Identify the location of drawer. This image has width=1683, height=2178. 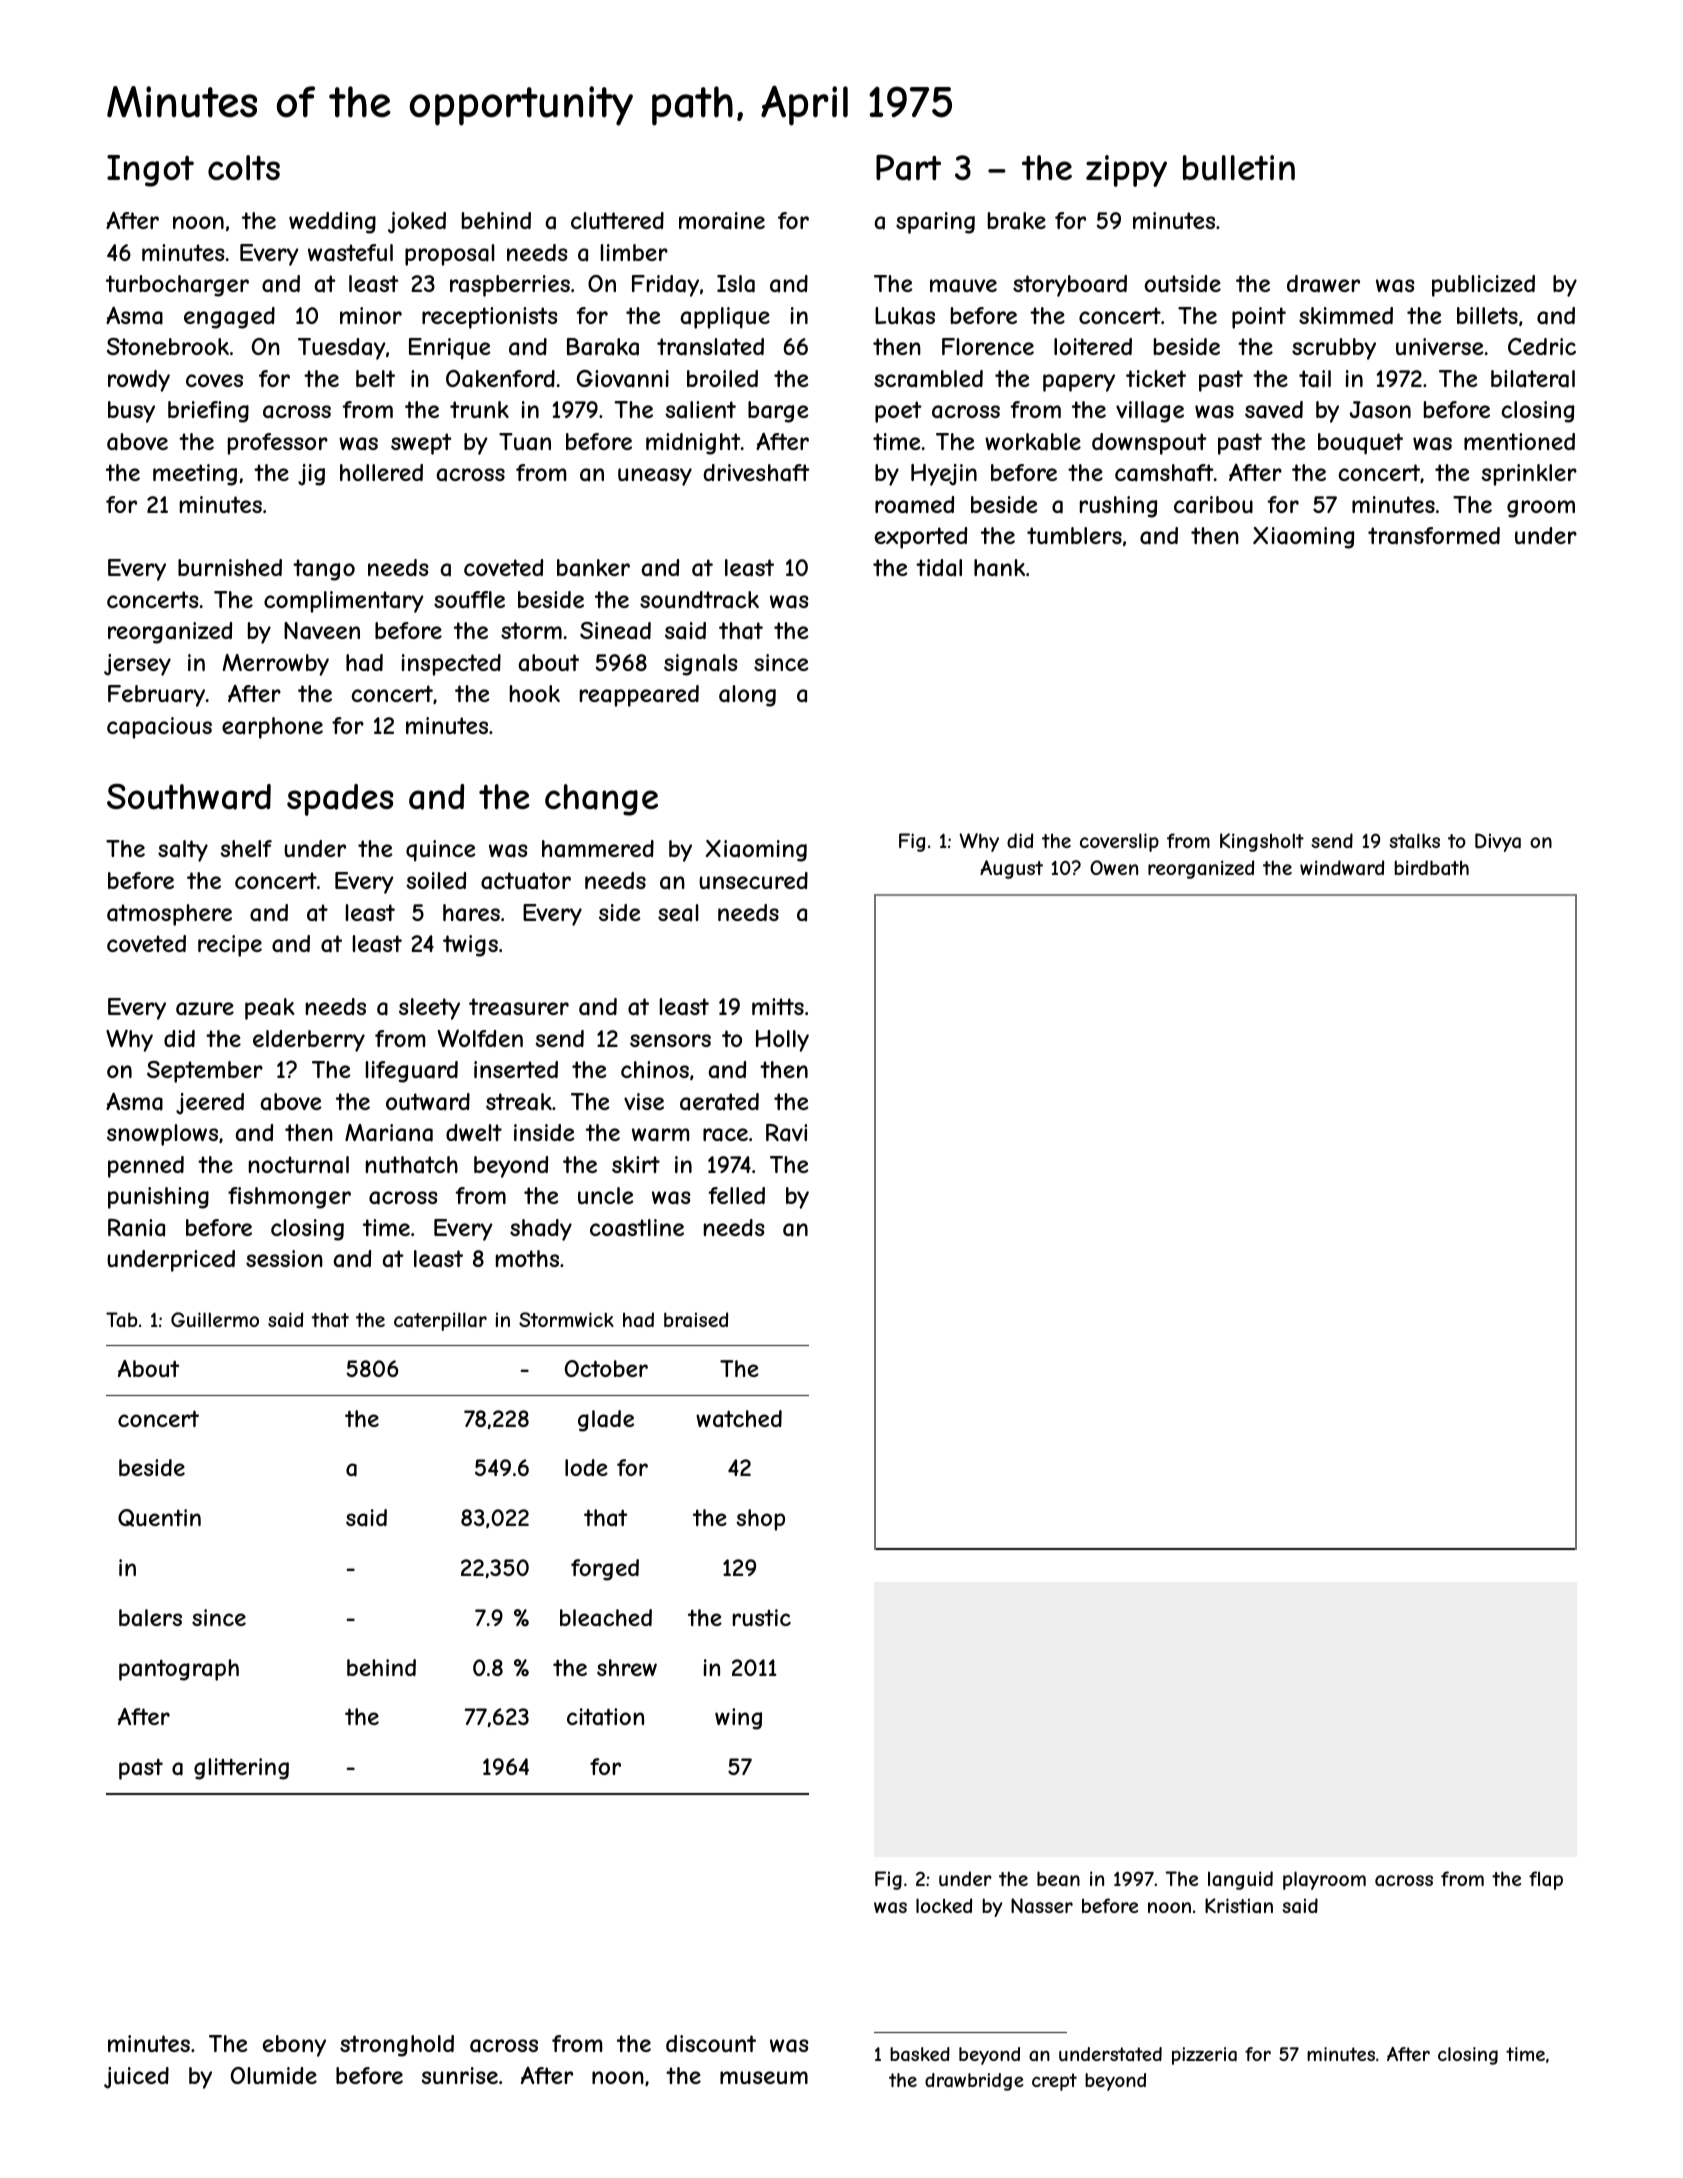
(1323, 284).
